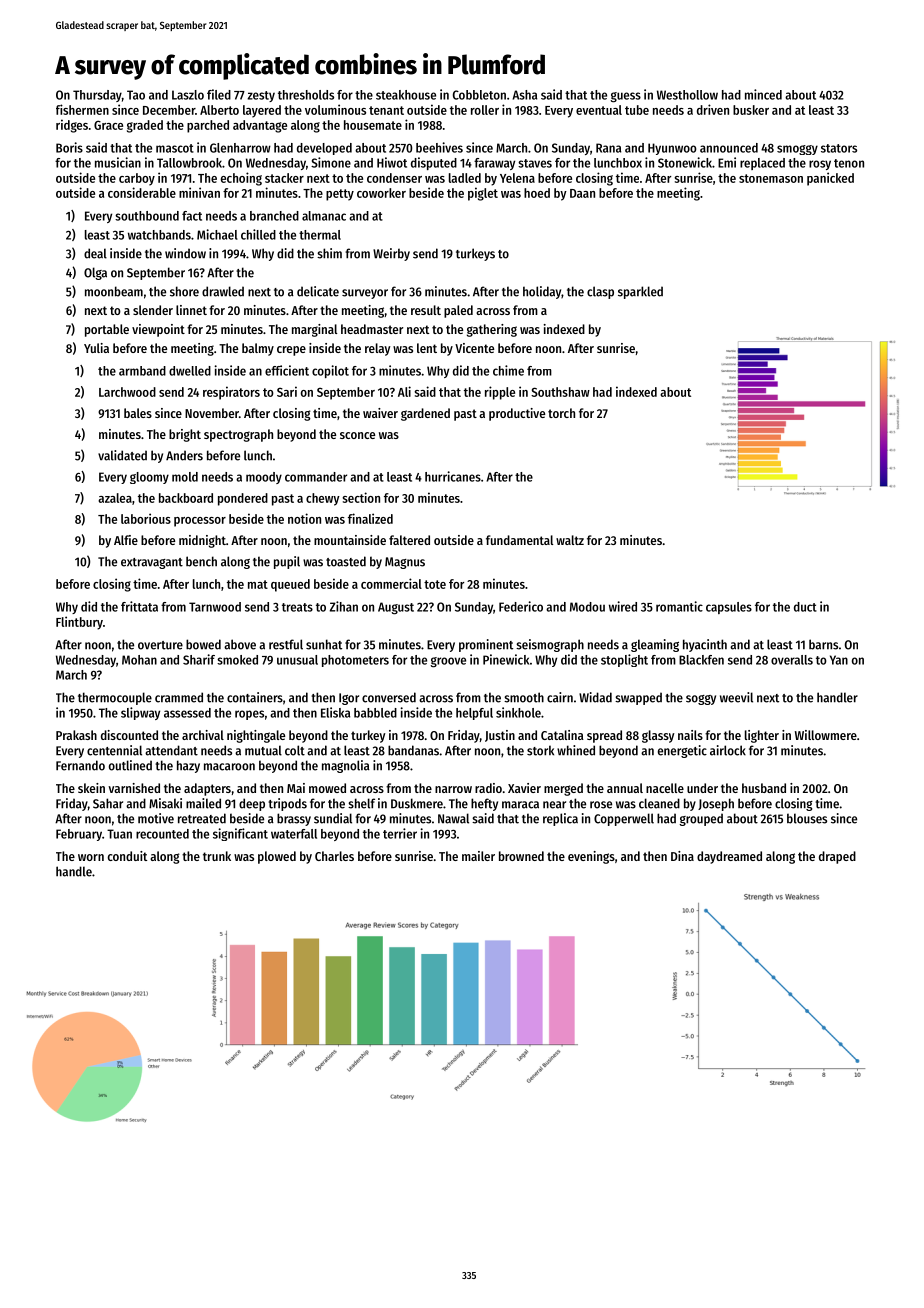  Describe the element at coordinates (188, 766) in the screenshot. I see `hazy` at that location.
